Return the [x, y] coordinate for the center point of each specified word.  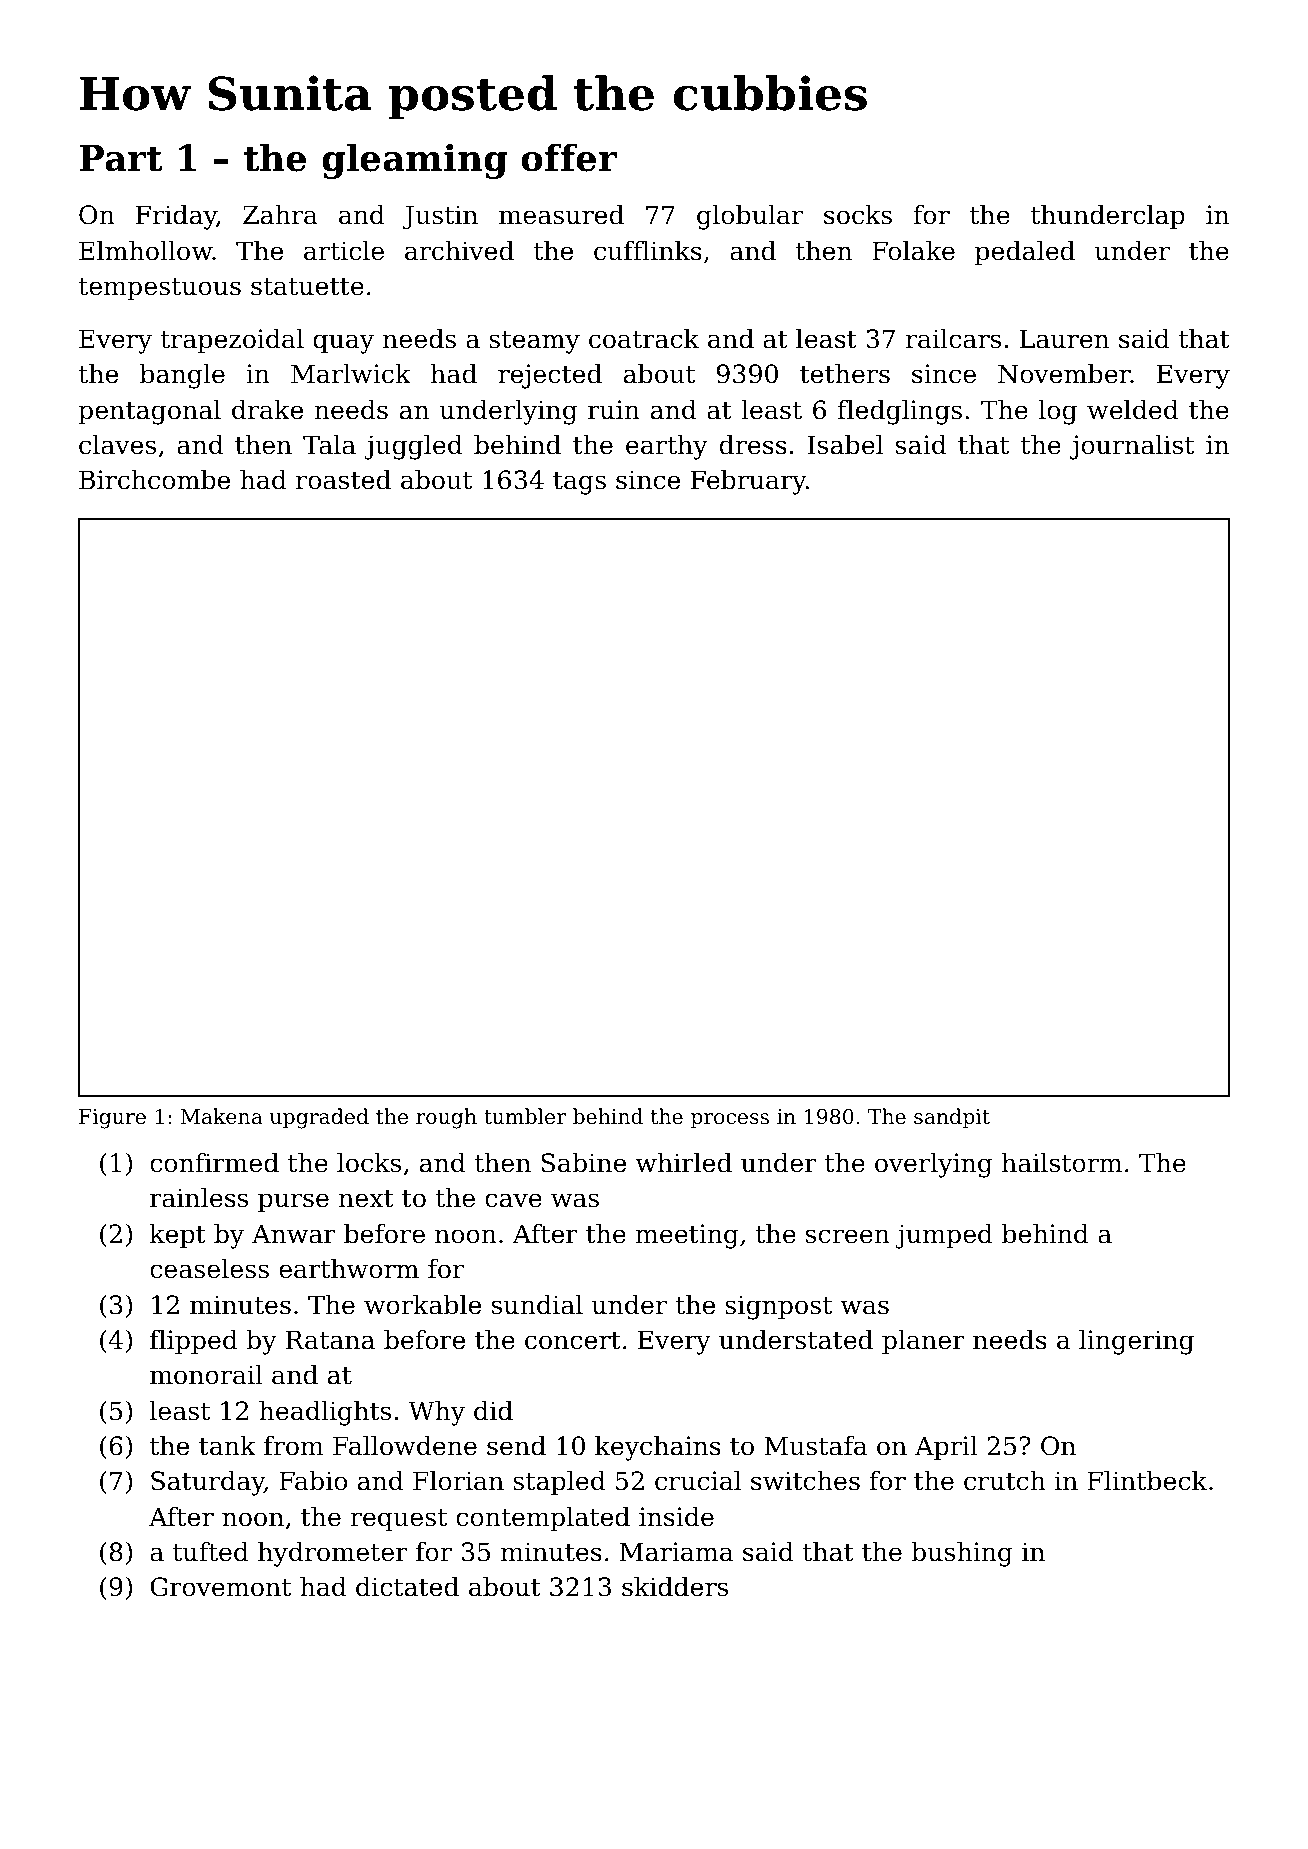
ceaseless [209, 1269]
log [1058, 412]
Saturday [207, 1483]
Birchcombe [154, 480]
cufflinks [648, 251]
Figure [112, 1119]
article [344, 251]
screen [848, 1236]
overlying [933, 1165]
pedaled [1025, 253]
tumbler [525, 1116]
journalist [1132, 447]
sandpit [952, 1118]
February [748, 482]
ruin [614, 410]
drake [267, 410]
